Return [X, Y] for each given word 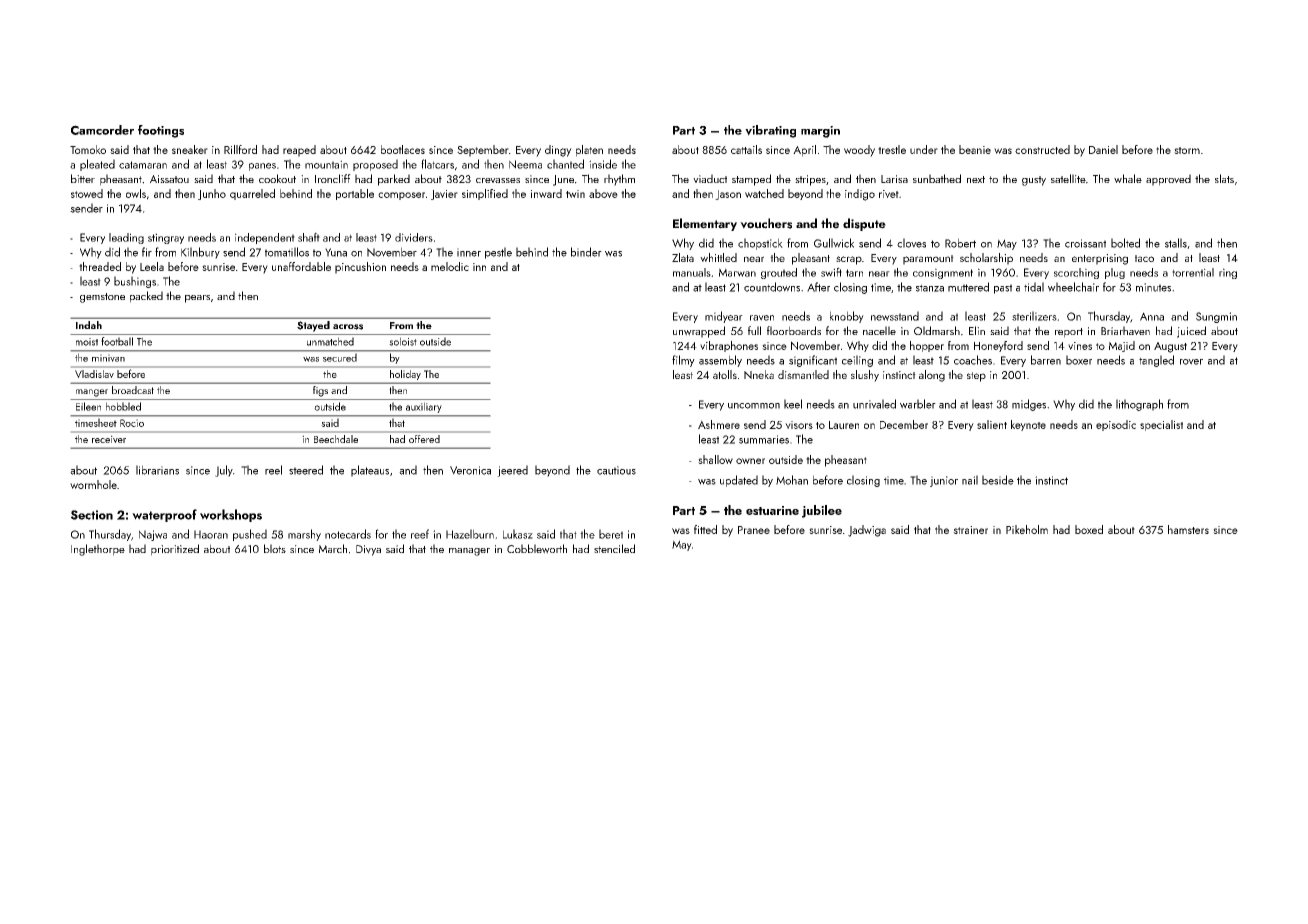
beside [998, 480]
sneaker [190, 149]
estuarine [772, 510]
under [924, 149]
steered [306, 470]
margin [820, 132]
